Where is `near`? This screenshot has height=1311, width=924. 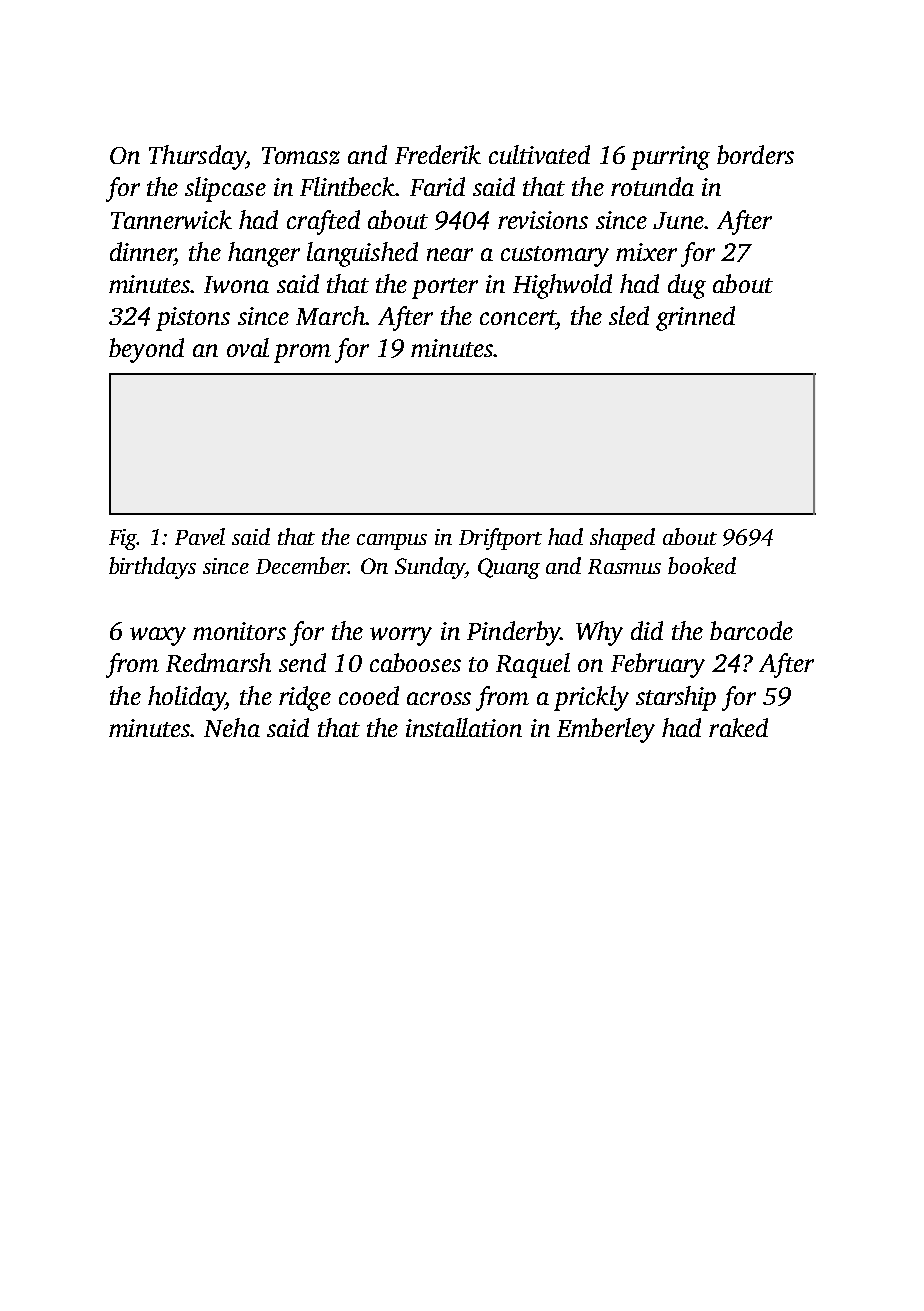
near is located at coordinates (450, 254).
